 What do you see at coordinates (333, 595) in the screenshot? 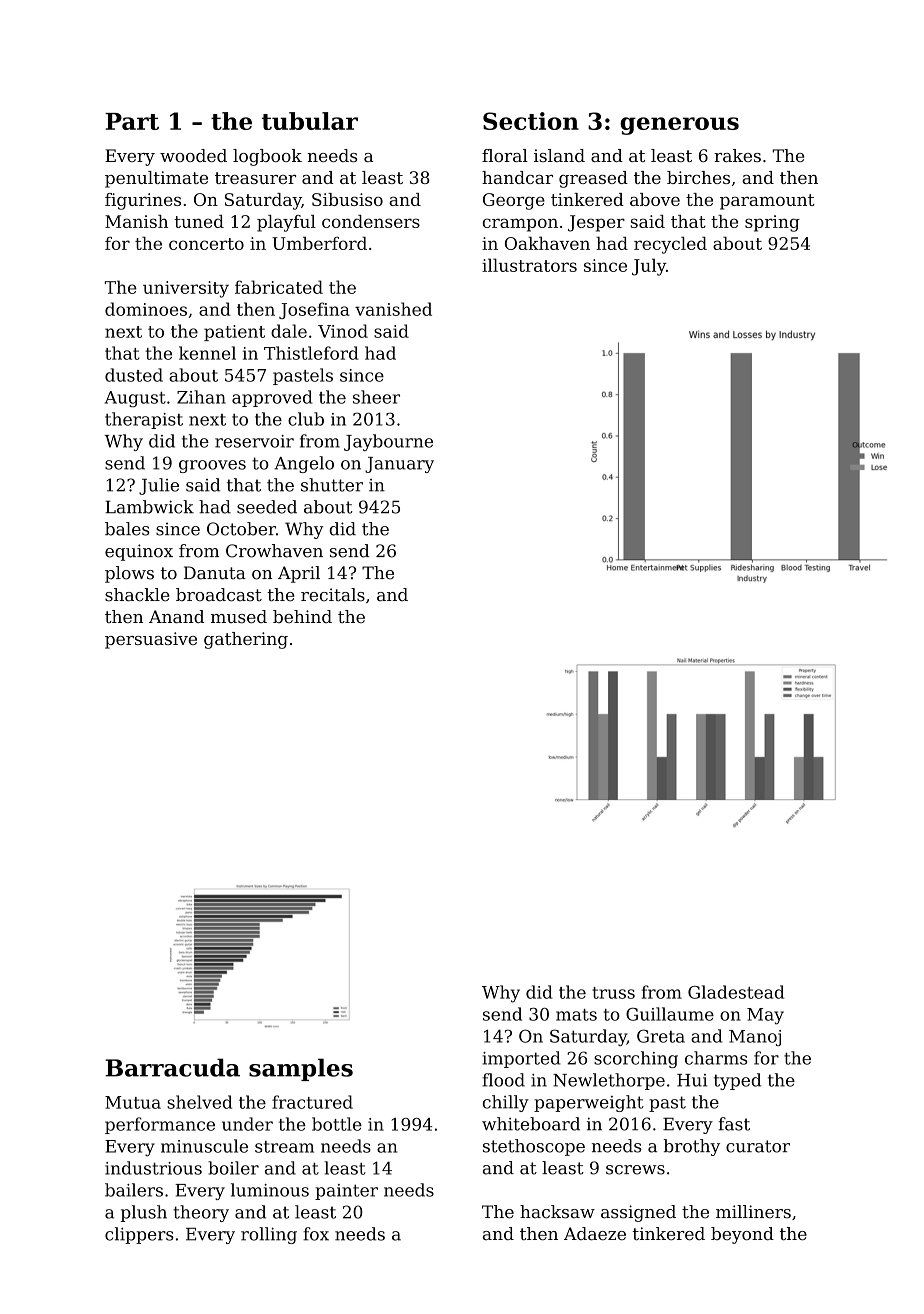
I see `recitals` at bounding box center [333, 595].
